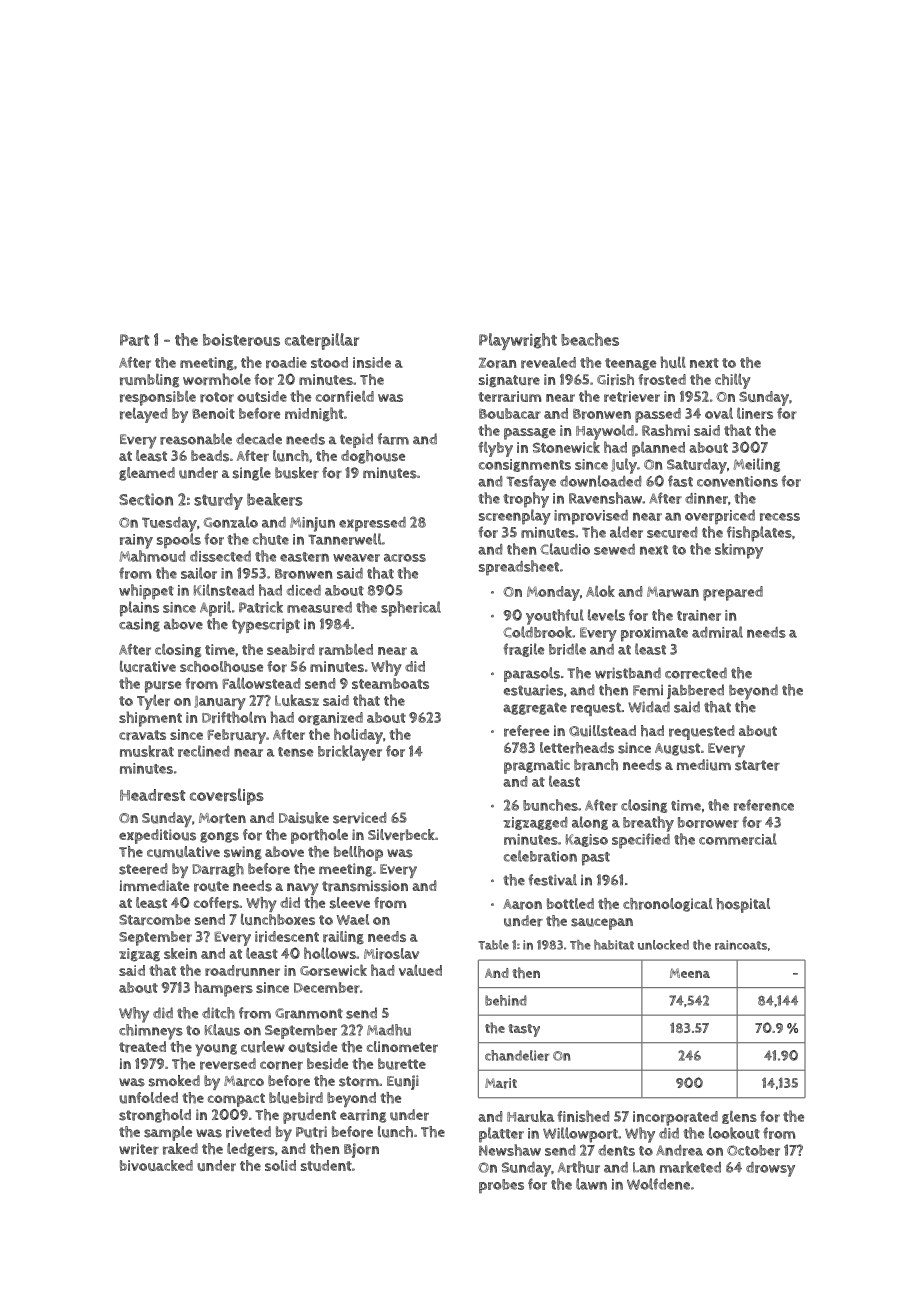 The width and height of the screenshot is (924, 1308). Describe the element at coordinates (295, 752) in the screenshot. I see `tense` at that location.
